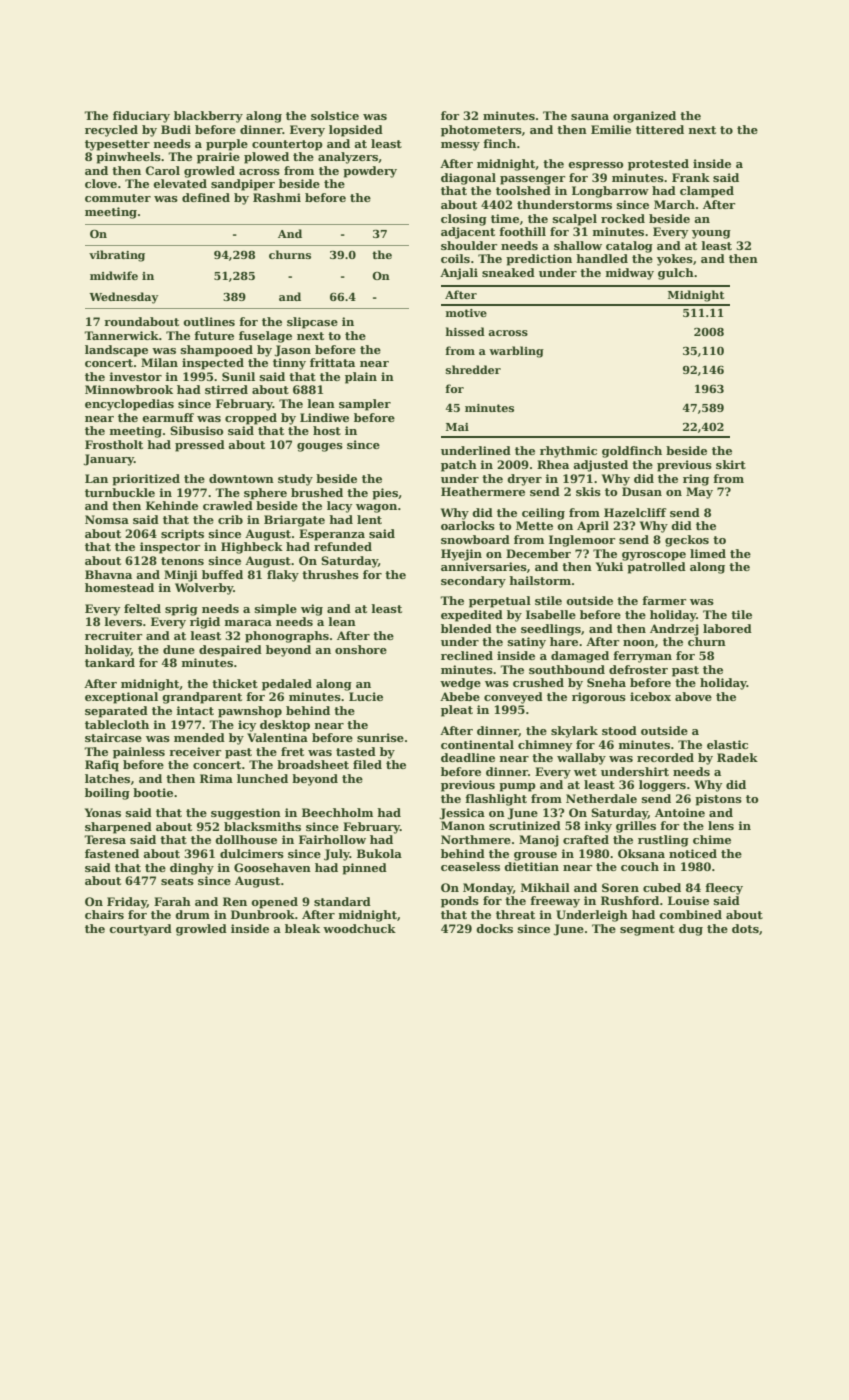 This screenshot has height=1400, width=849. I want to click on Rashmi, so click(277, 197).
